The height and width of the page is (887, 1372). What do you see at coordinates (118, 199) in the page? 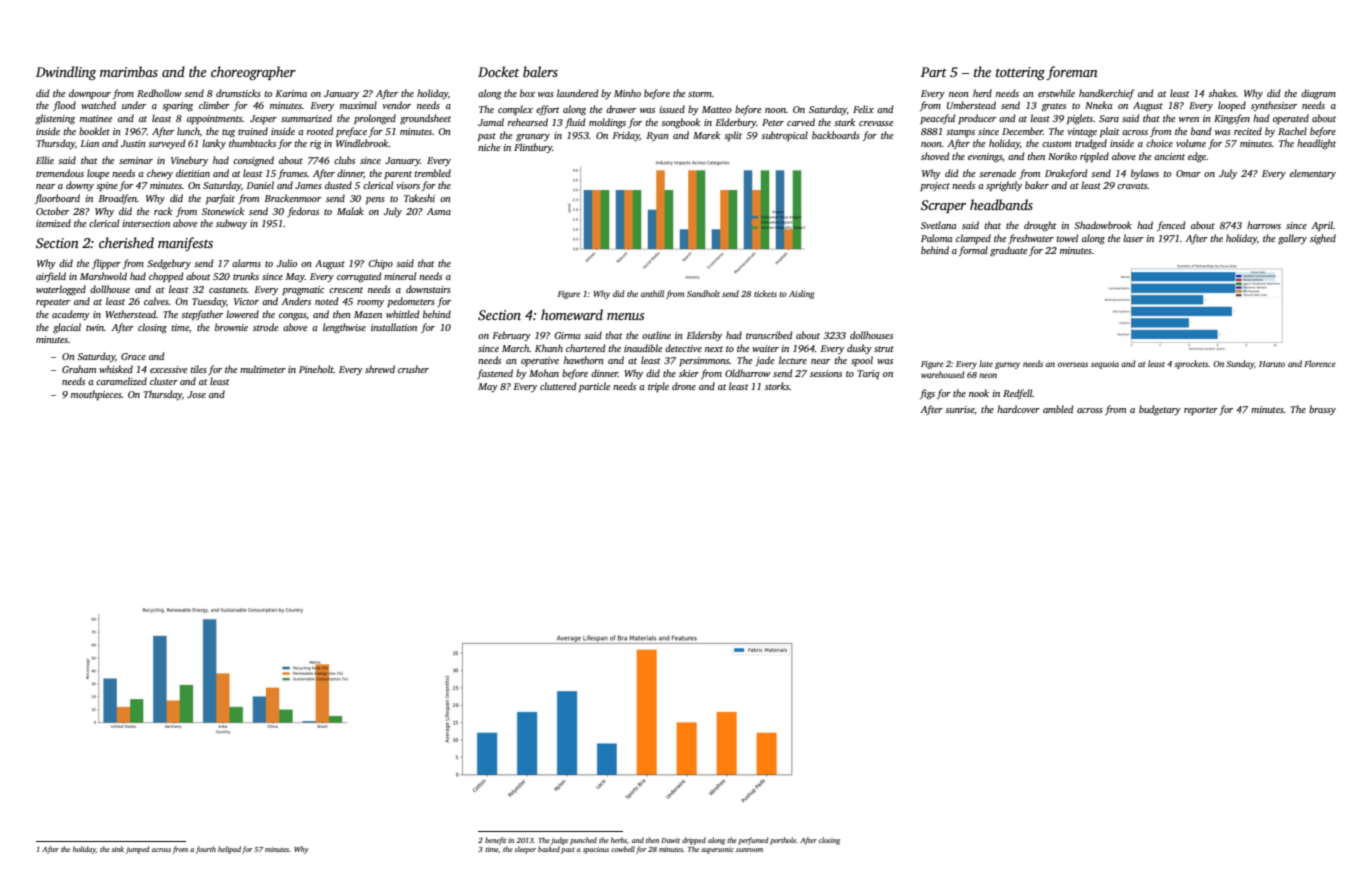
I see `Broadfen` at bounding box center [118, 199].
